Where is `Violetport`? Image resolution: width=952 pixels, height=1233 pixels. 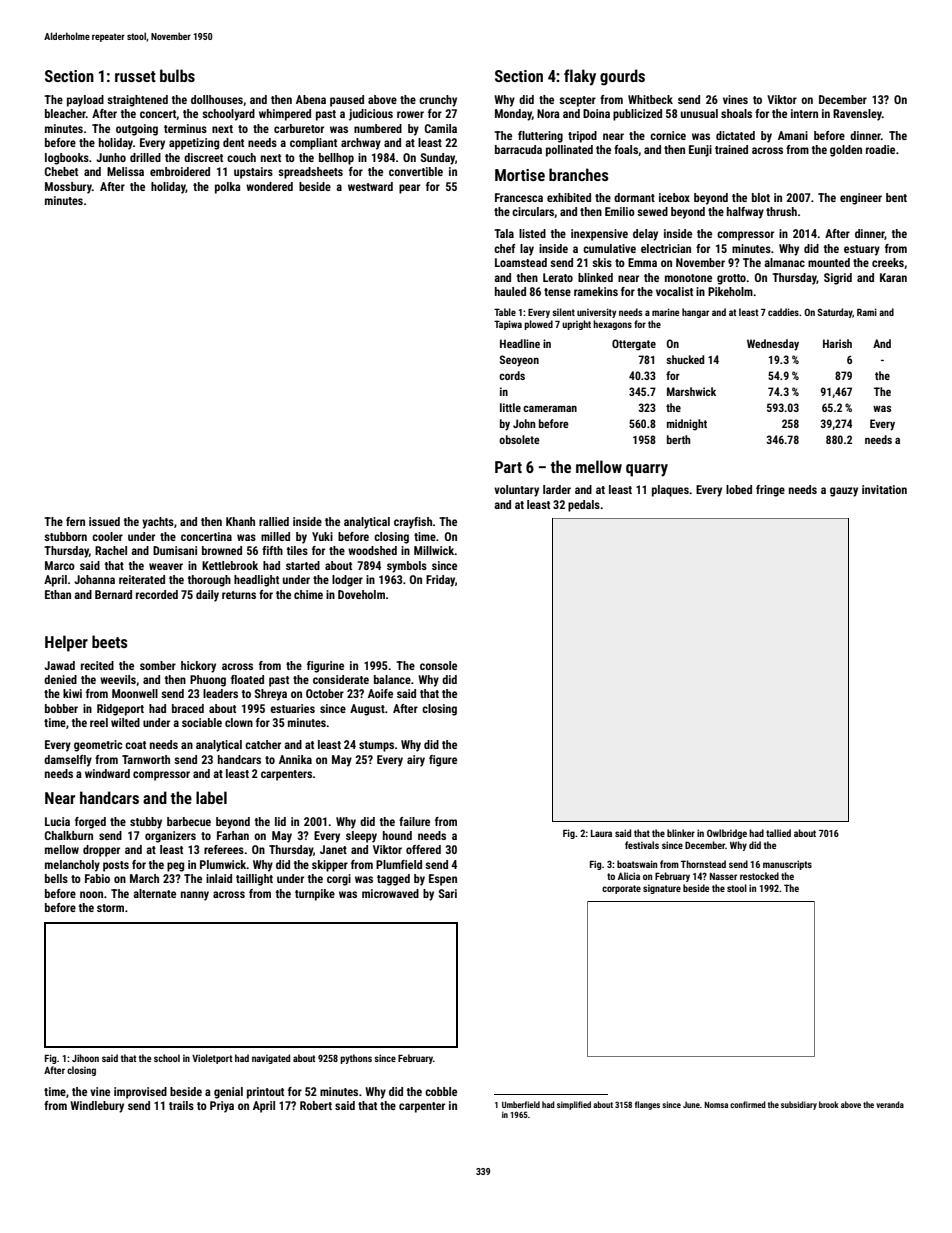 Violetport is located at coordinates (212, 1059).
